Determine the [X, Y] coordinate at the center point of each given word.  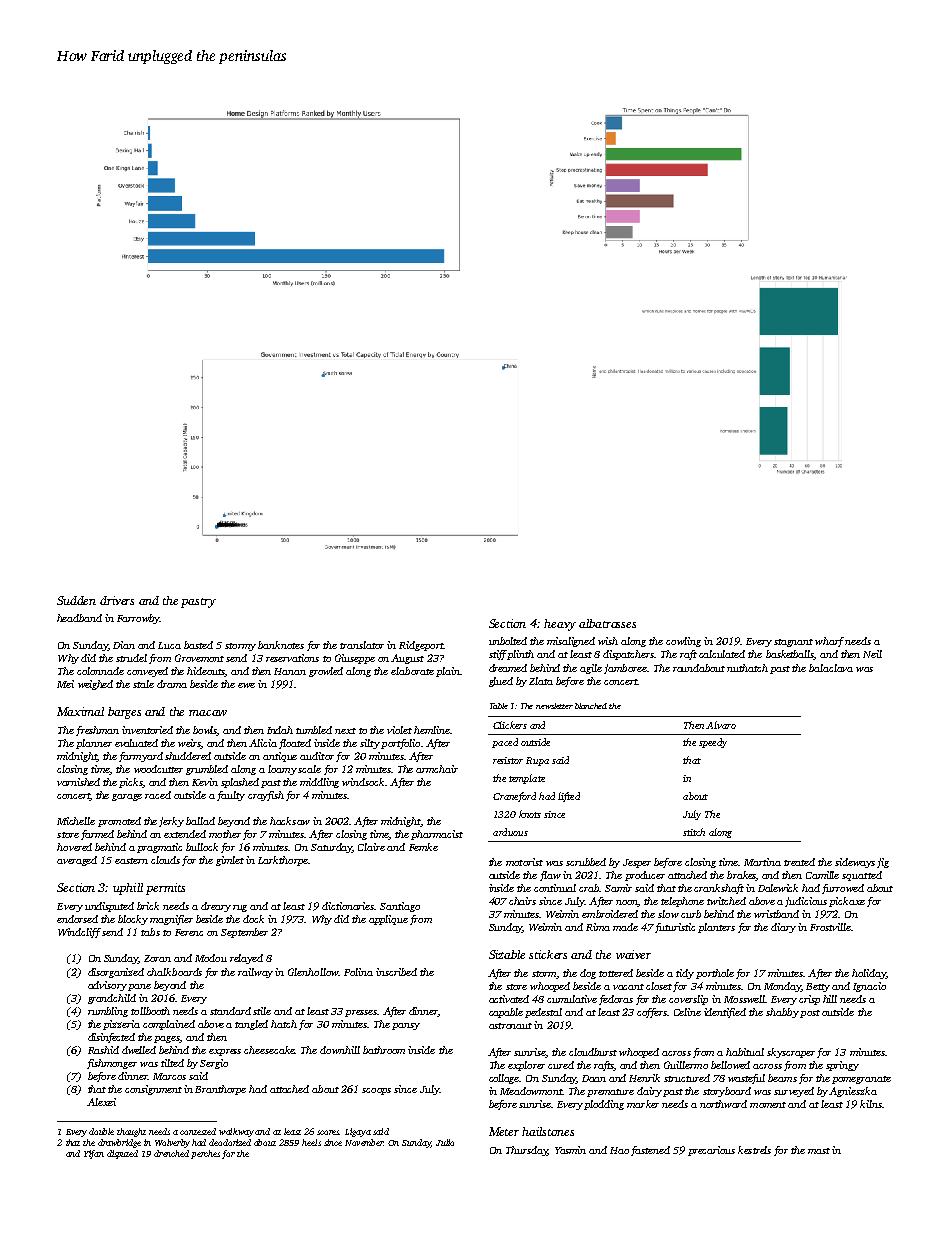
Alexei [101, 1102]
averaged [77, 861]
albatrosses [607, 623]
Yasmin [570, 1150]
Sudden [76, 600]
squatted [862, 876]
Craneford [514, 797]
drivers [117, 600]
